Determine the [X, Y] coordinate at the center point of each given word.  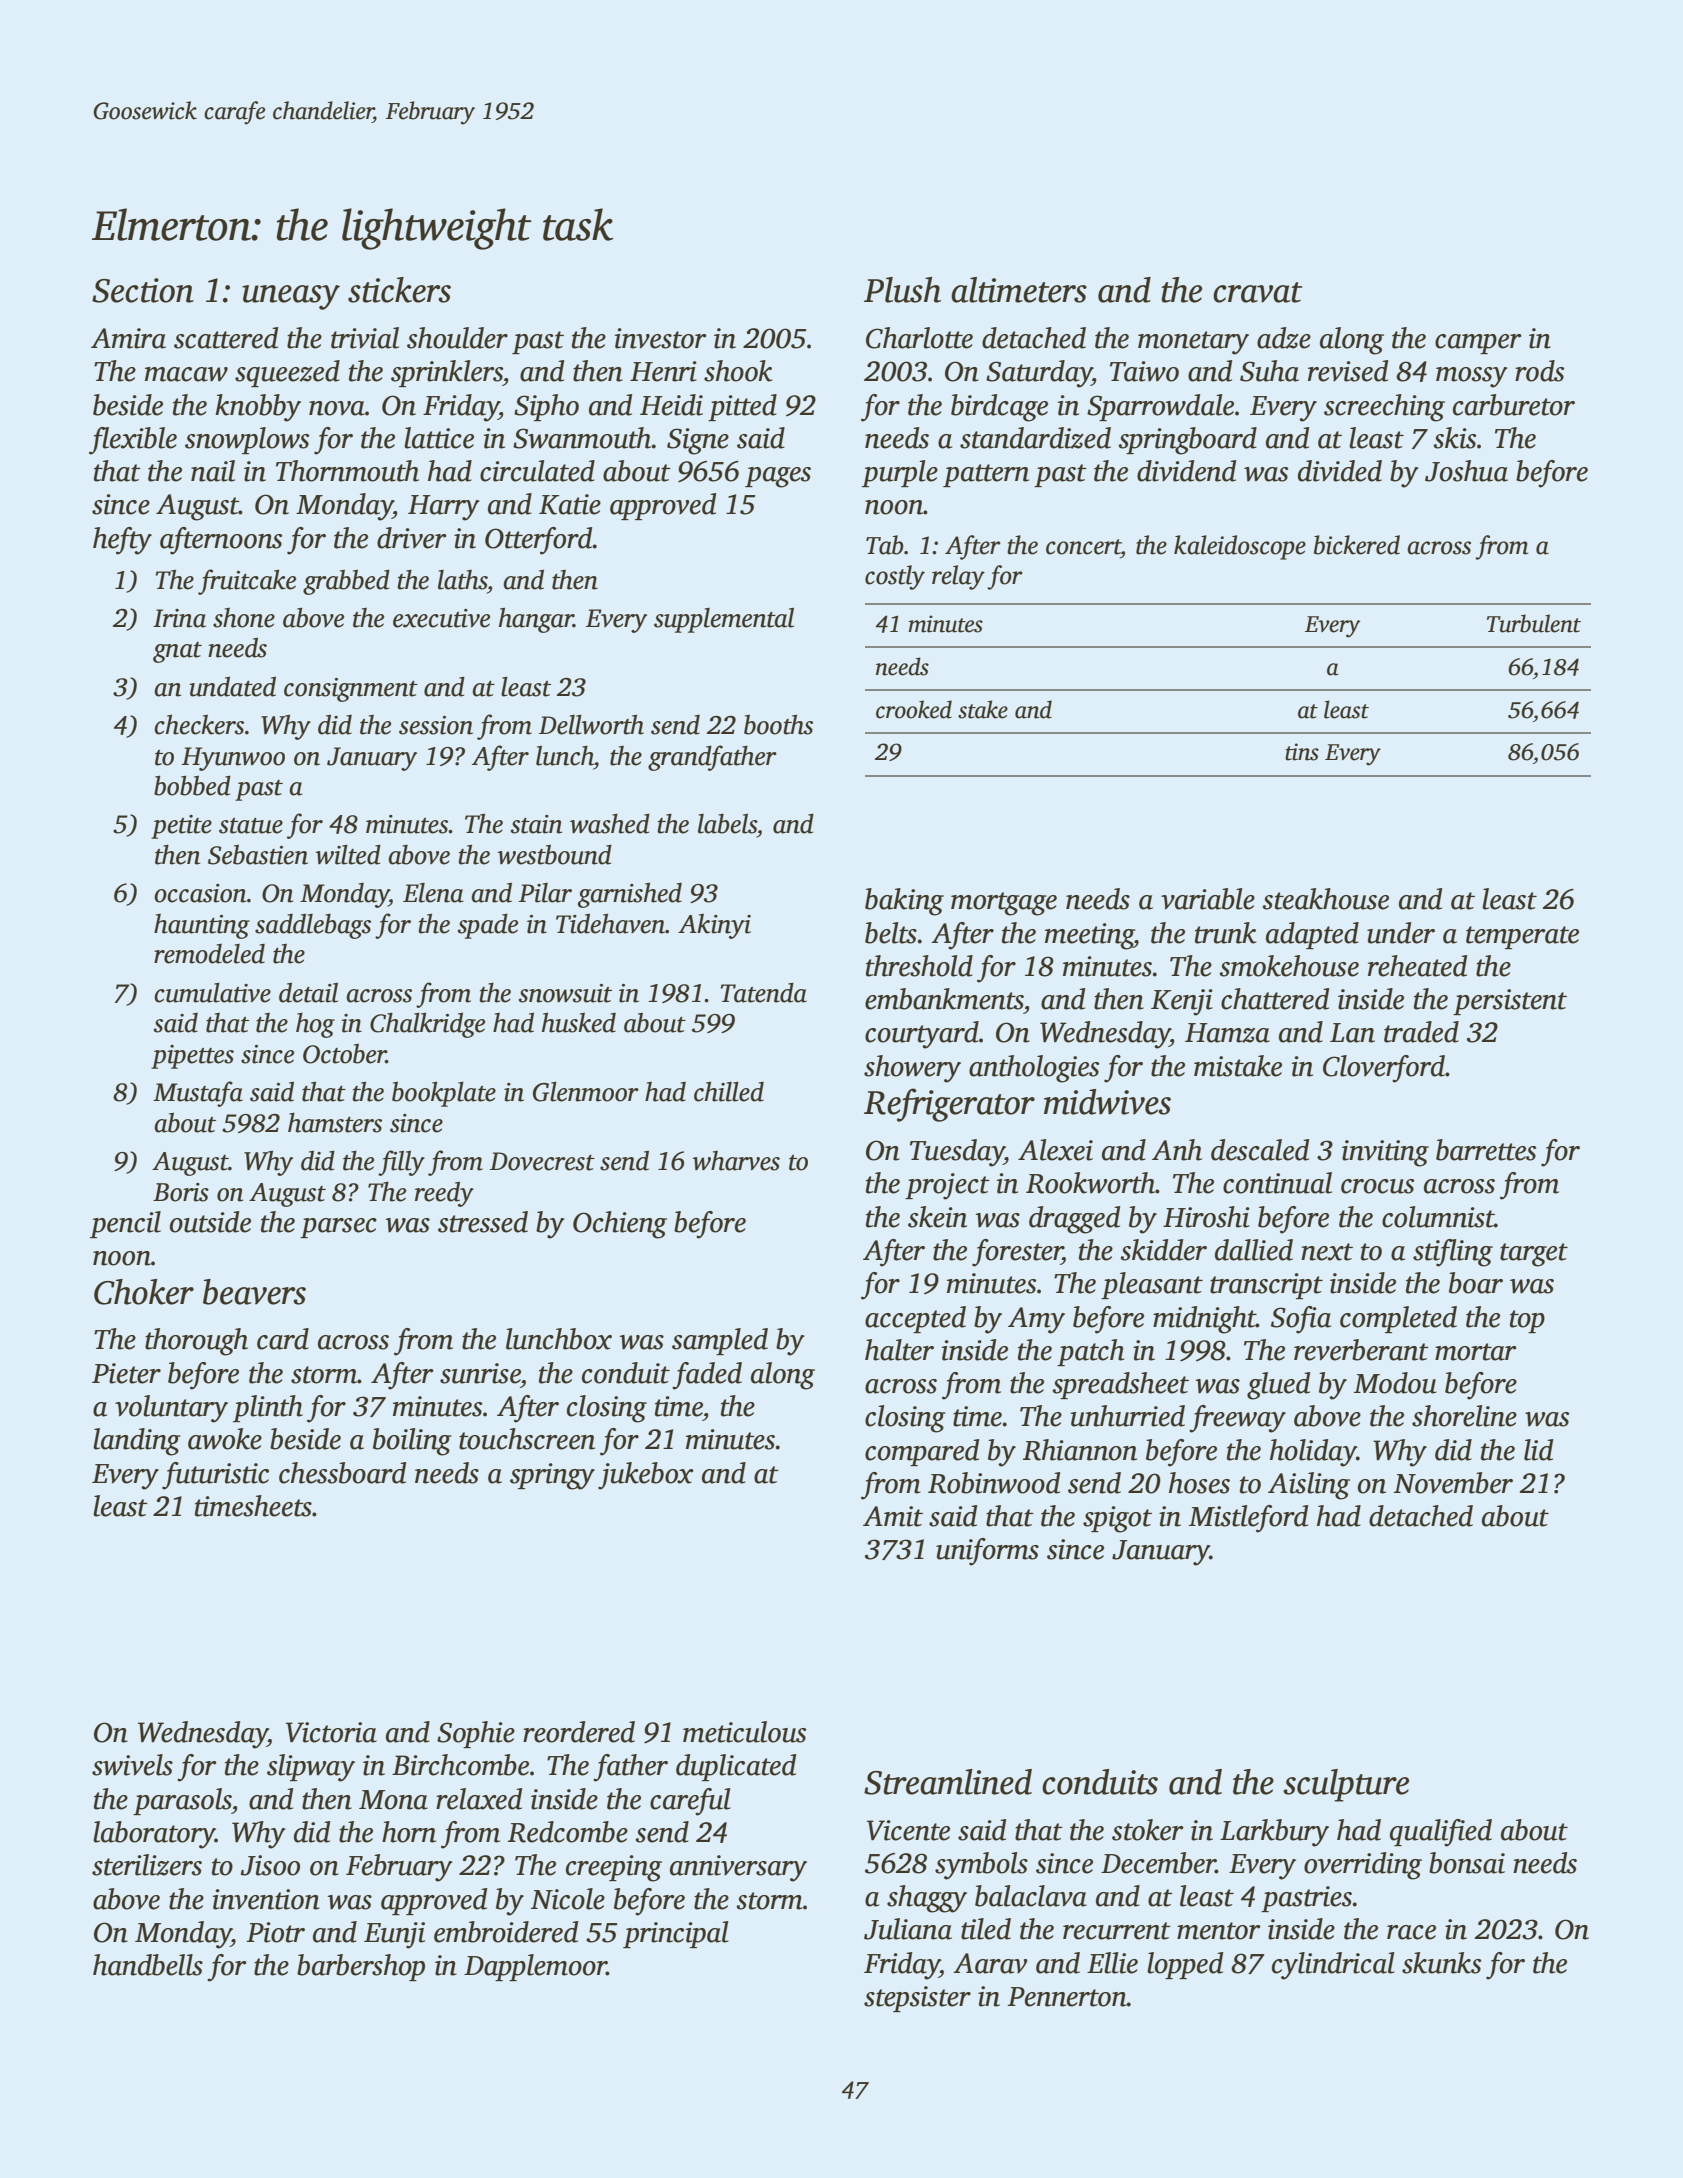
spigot [1117, 1519]
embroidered [506, 1932]
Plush [902, 290]
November [1453, 1483]
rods [1539, 371]
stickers [399, 290]
